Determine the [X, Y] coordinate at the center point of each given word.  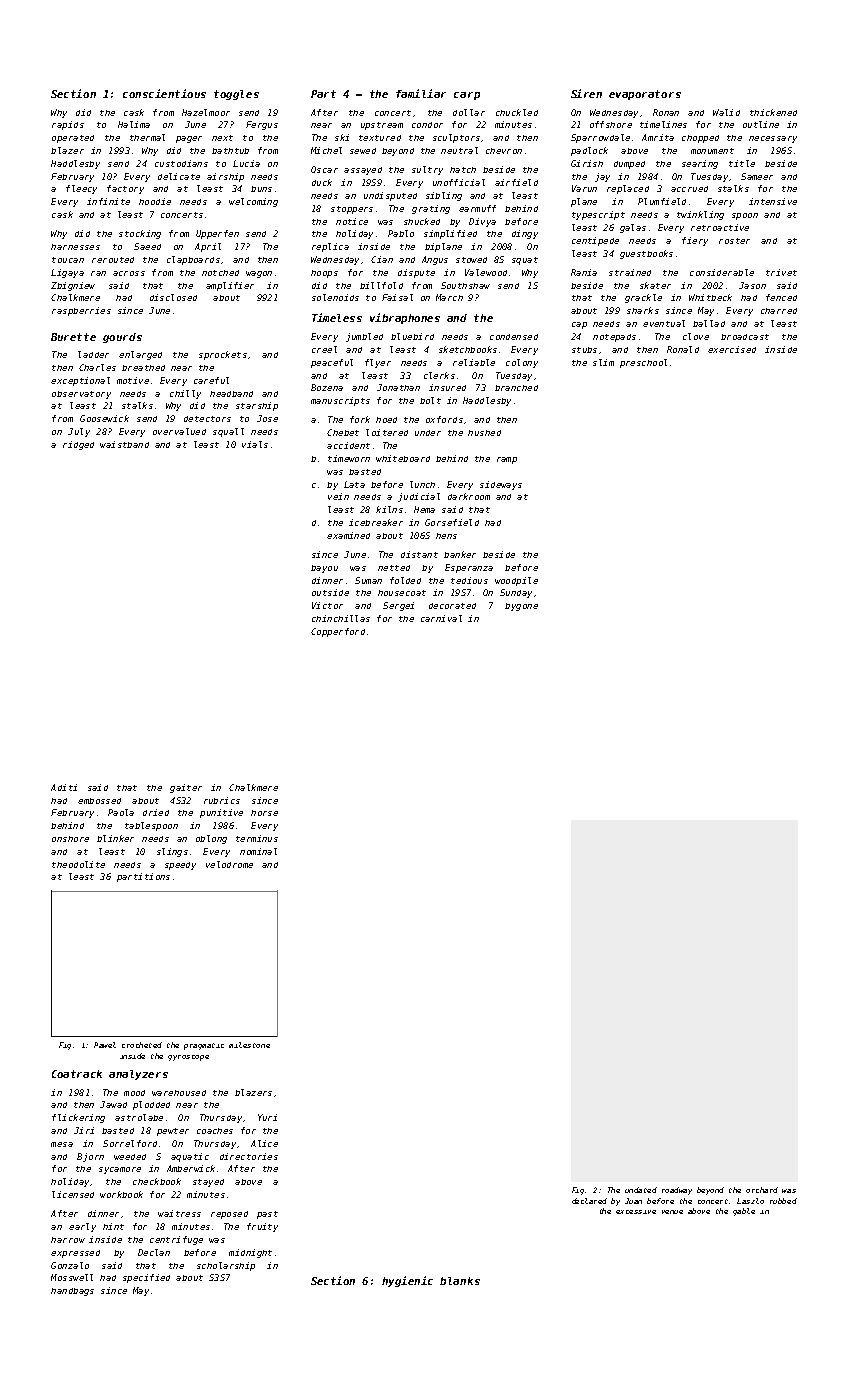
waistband [124, 444]
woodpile [516, 581]
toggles [236, 95]
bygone [521, 607]
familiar [421, 93]
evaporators [645, 95]
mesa [62, 1144]
